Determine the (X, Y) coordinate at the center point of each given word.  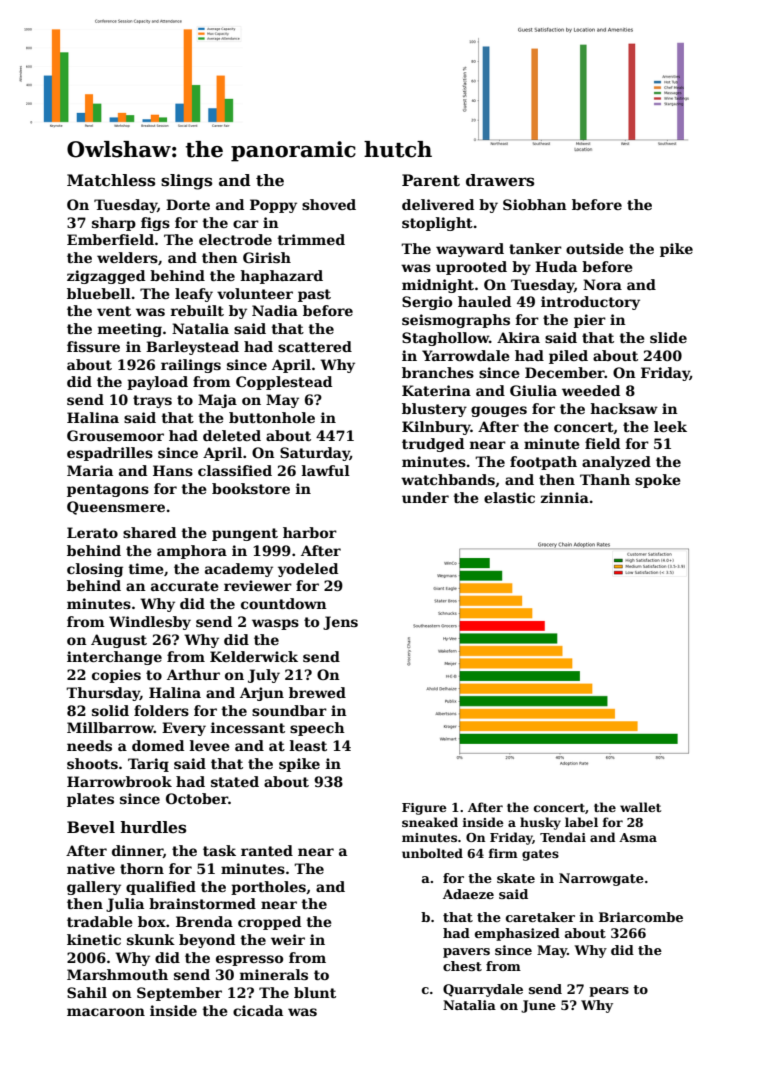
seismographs (456, 321)
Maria (90, 470)
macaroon (106, 1012)
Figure (424, 809)
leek (670, 426)
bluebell (99, 293)
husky (540, 823)
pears (609, 992)
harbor (310, 532)
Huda (556, 266)
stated (235, 781)
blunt (315, 992)
